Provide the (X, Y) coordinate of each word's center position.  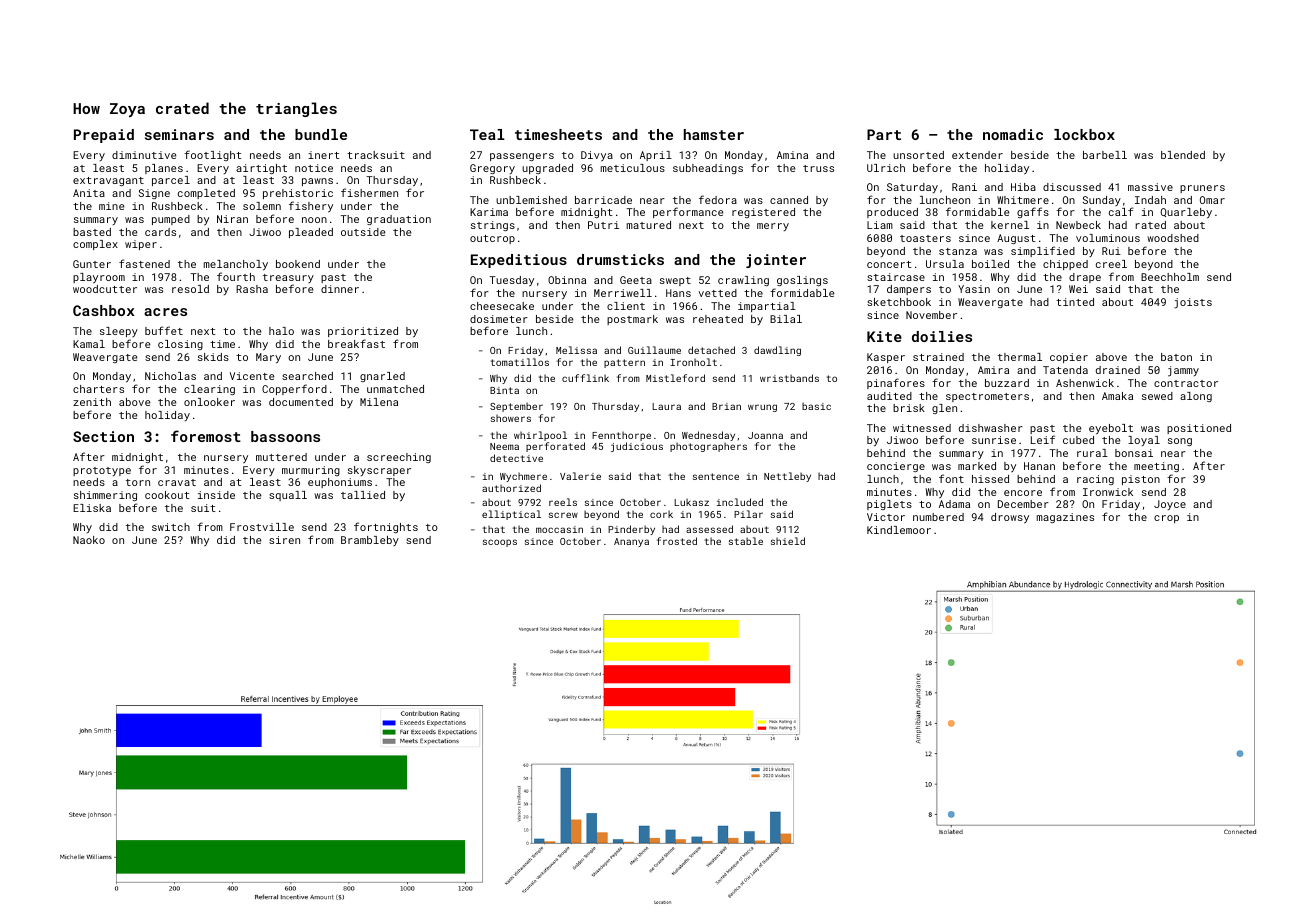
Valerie (580, 476)
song (1180, 442)
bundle (321, 134)
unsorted (918, 155)
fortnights (386, 527)
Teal (487, 134)
